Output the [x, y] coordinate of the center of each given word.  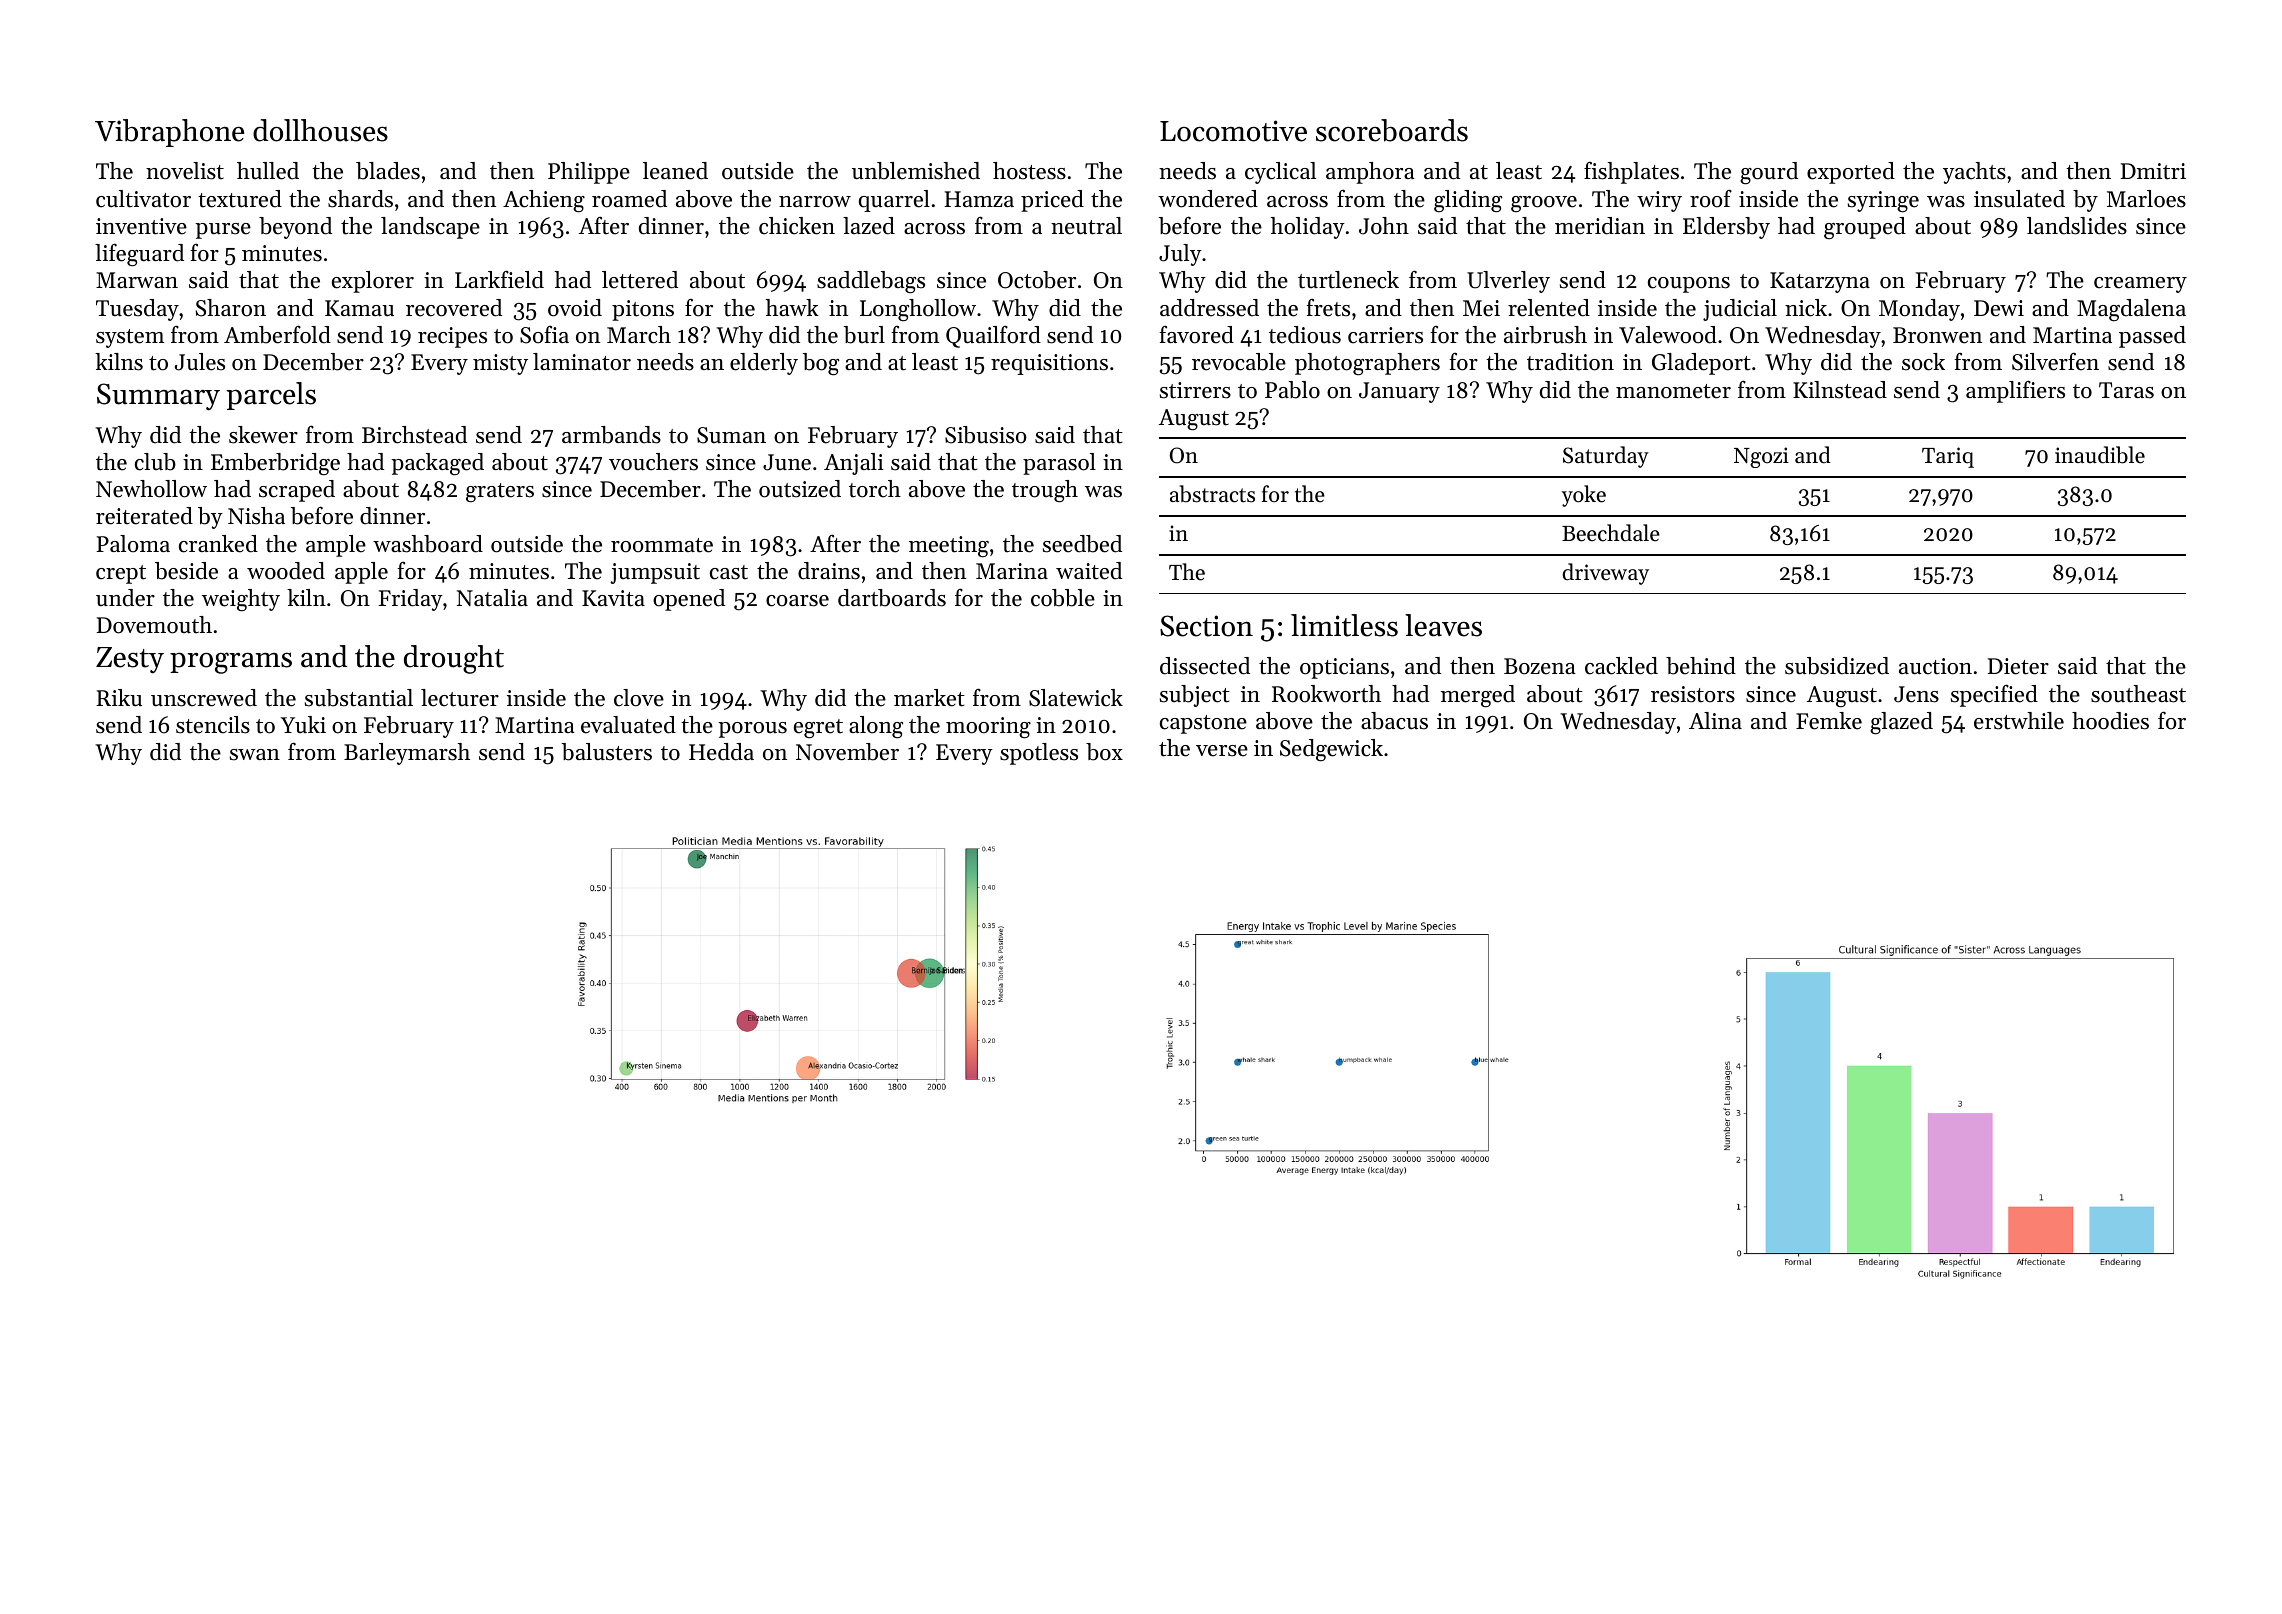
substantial [359, 698]
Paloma [133, 544]
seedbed [1082, 544]
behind [1701, 666]
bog [821, 364]
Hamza [979, 199]
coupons [1689, 285]
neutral [1086, 226]
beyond [295, 228]
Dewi [1999, 308]
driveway [1606, 574]
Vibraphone [169, 133]
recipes [452, 337]
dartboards [892, 598]
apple [361, 573]
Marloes [2146, 199]
